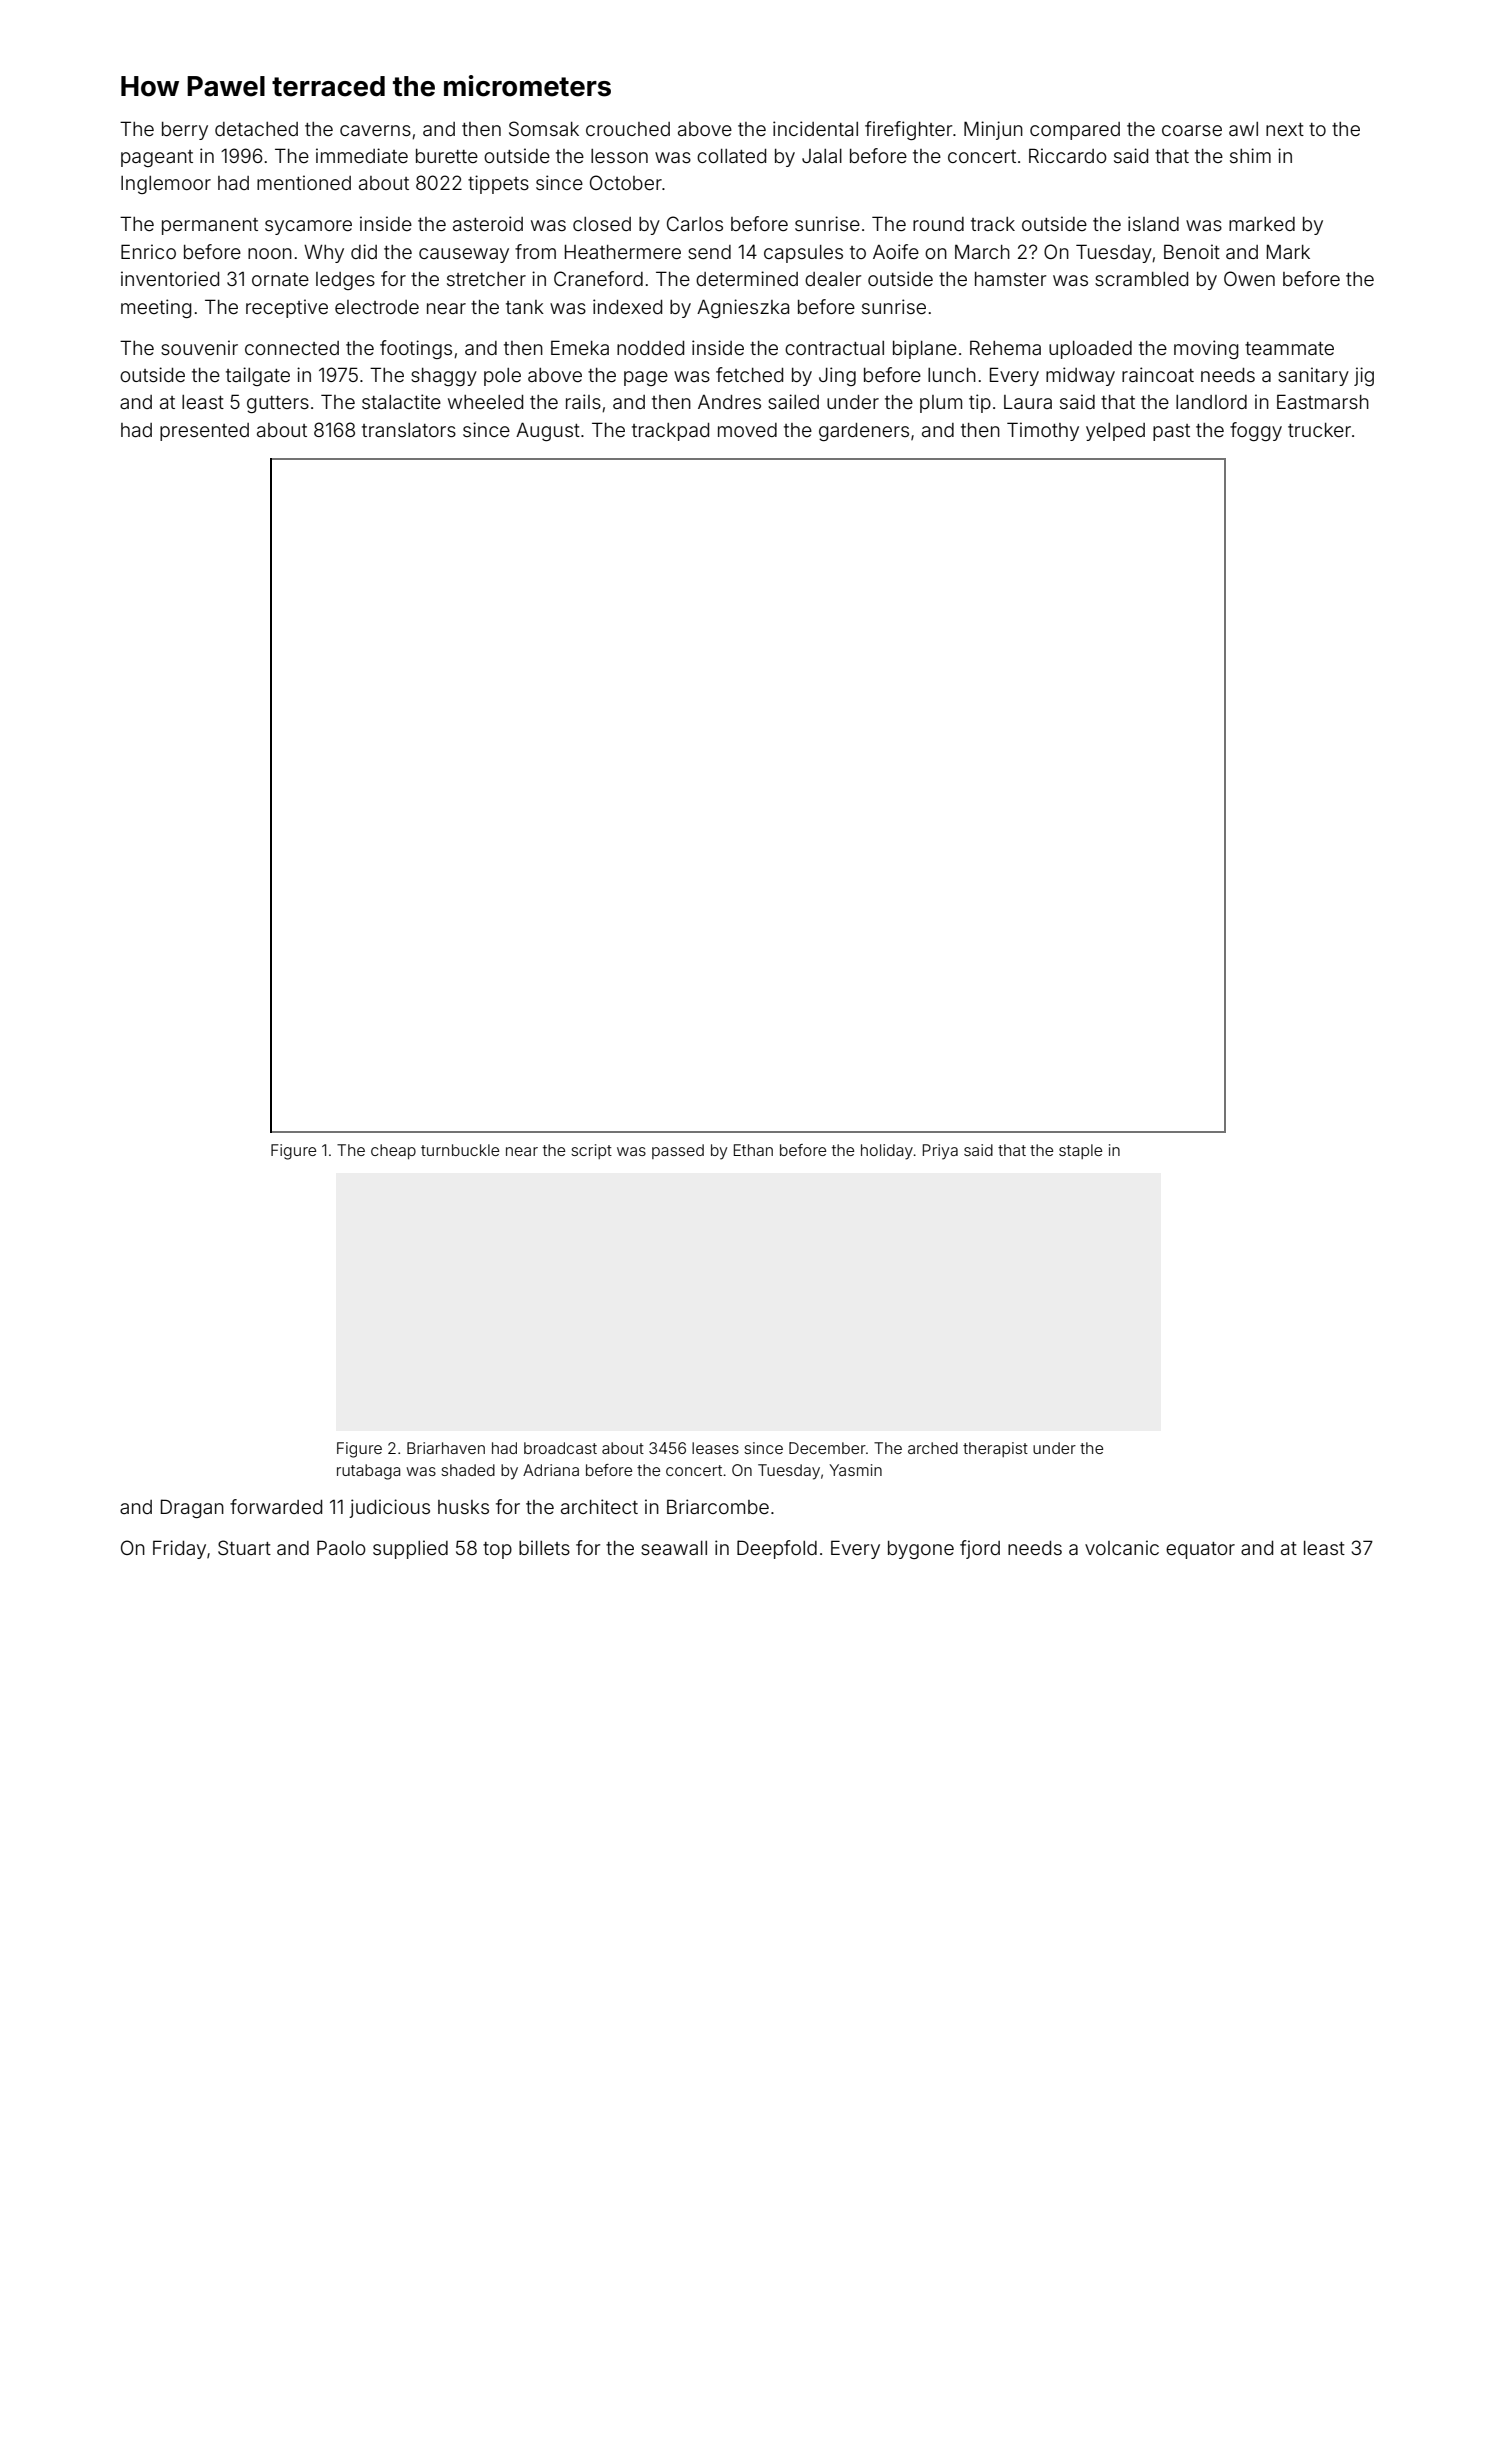  What do you see at coordinates (855, 1470) in the document?
I see `Yasmin` at bounding box center [855, 1470].
